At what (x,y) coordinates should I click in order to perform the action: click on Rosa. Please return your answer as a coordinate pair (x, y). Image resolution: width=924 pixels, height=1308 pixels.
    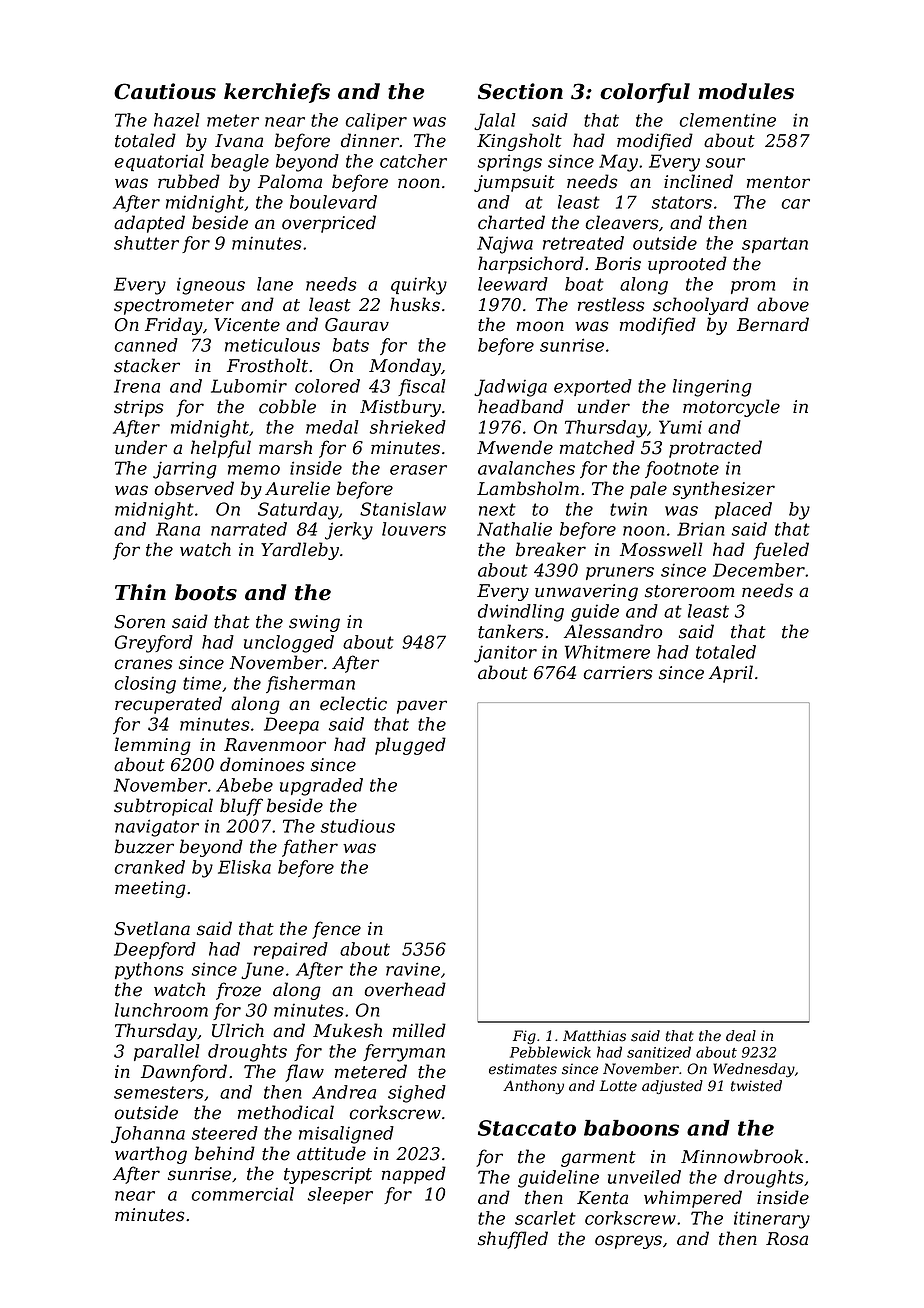
    Looking at the image, I should click on (787, 1239).
